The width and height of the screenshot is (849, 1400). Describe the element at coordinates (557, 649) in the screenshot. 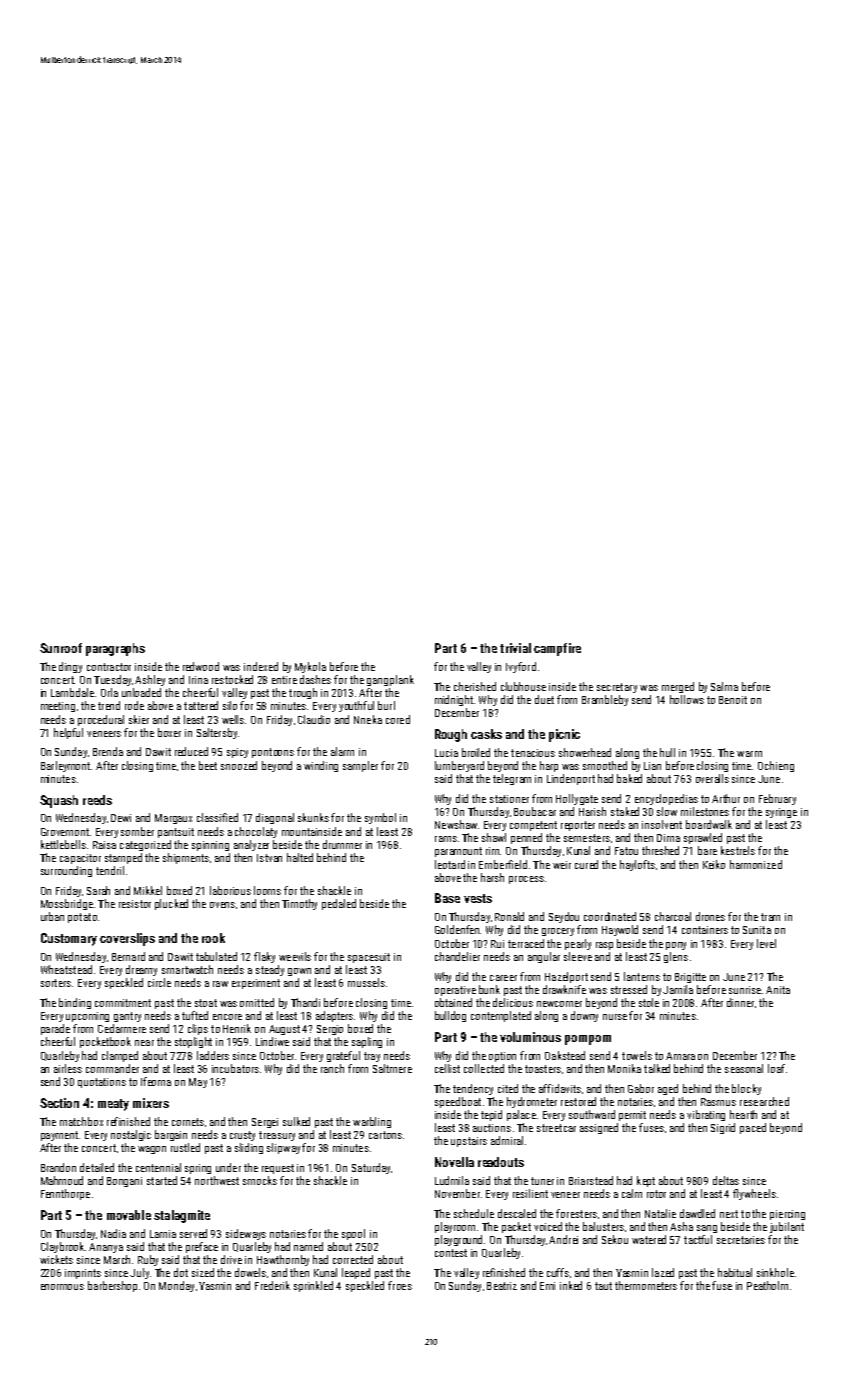

I see `campfire` at that location.
